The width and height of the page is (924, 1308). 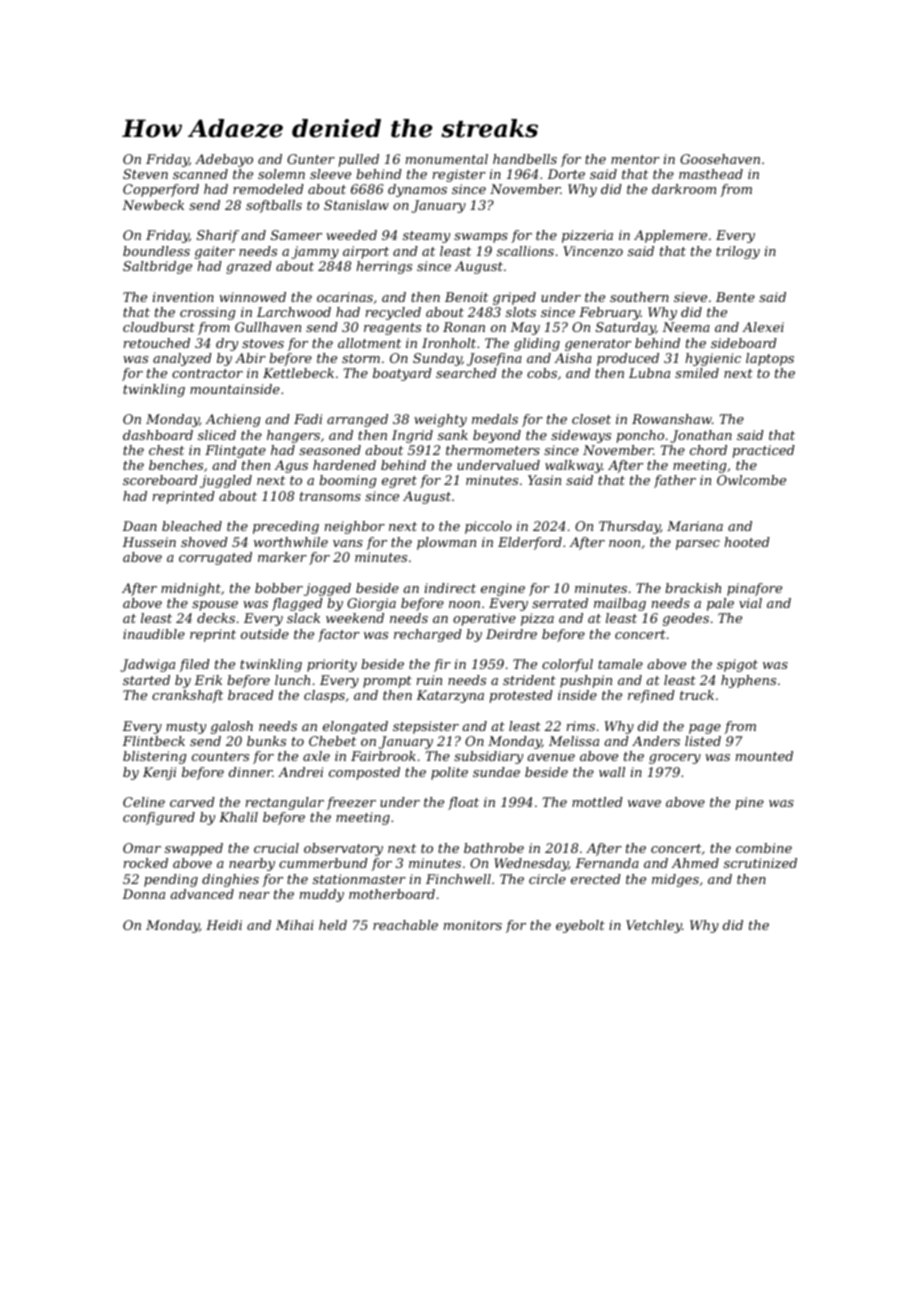 What do you see at coordinates (544, 480) in the page?
I see `Yasin` at bounding box center [544, 480].
